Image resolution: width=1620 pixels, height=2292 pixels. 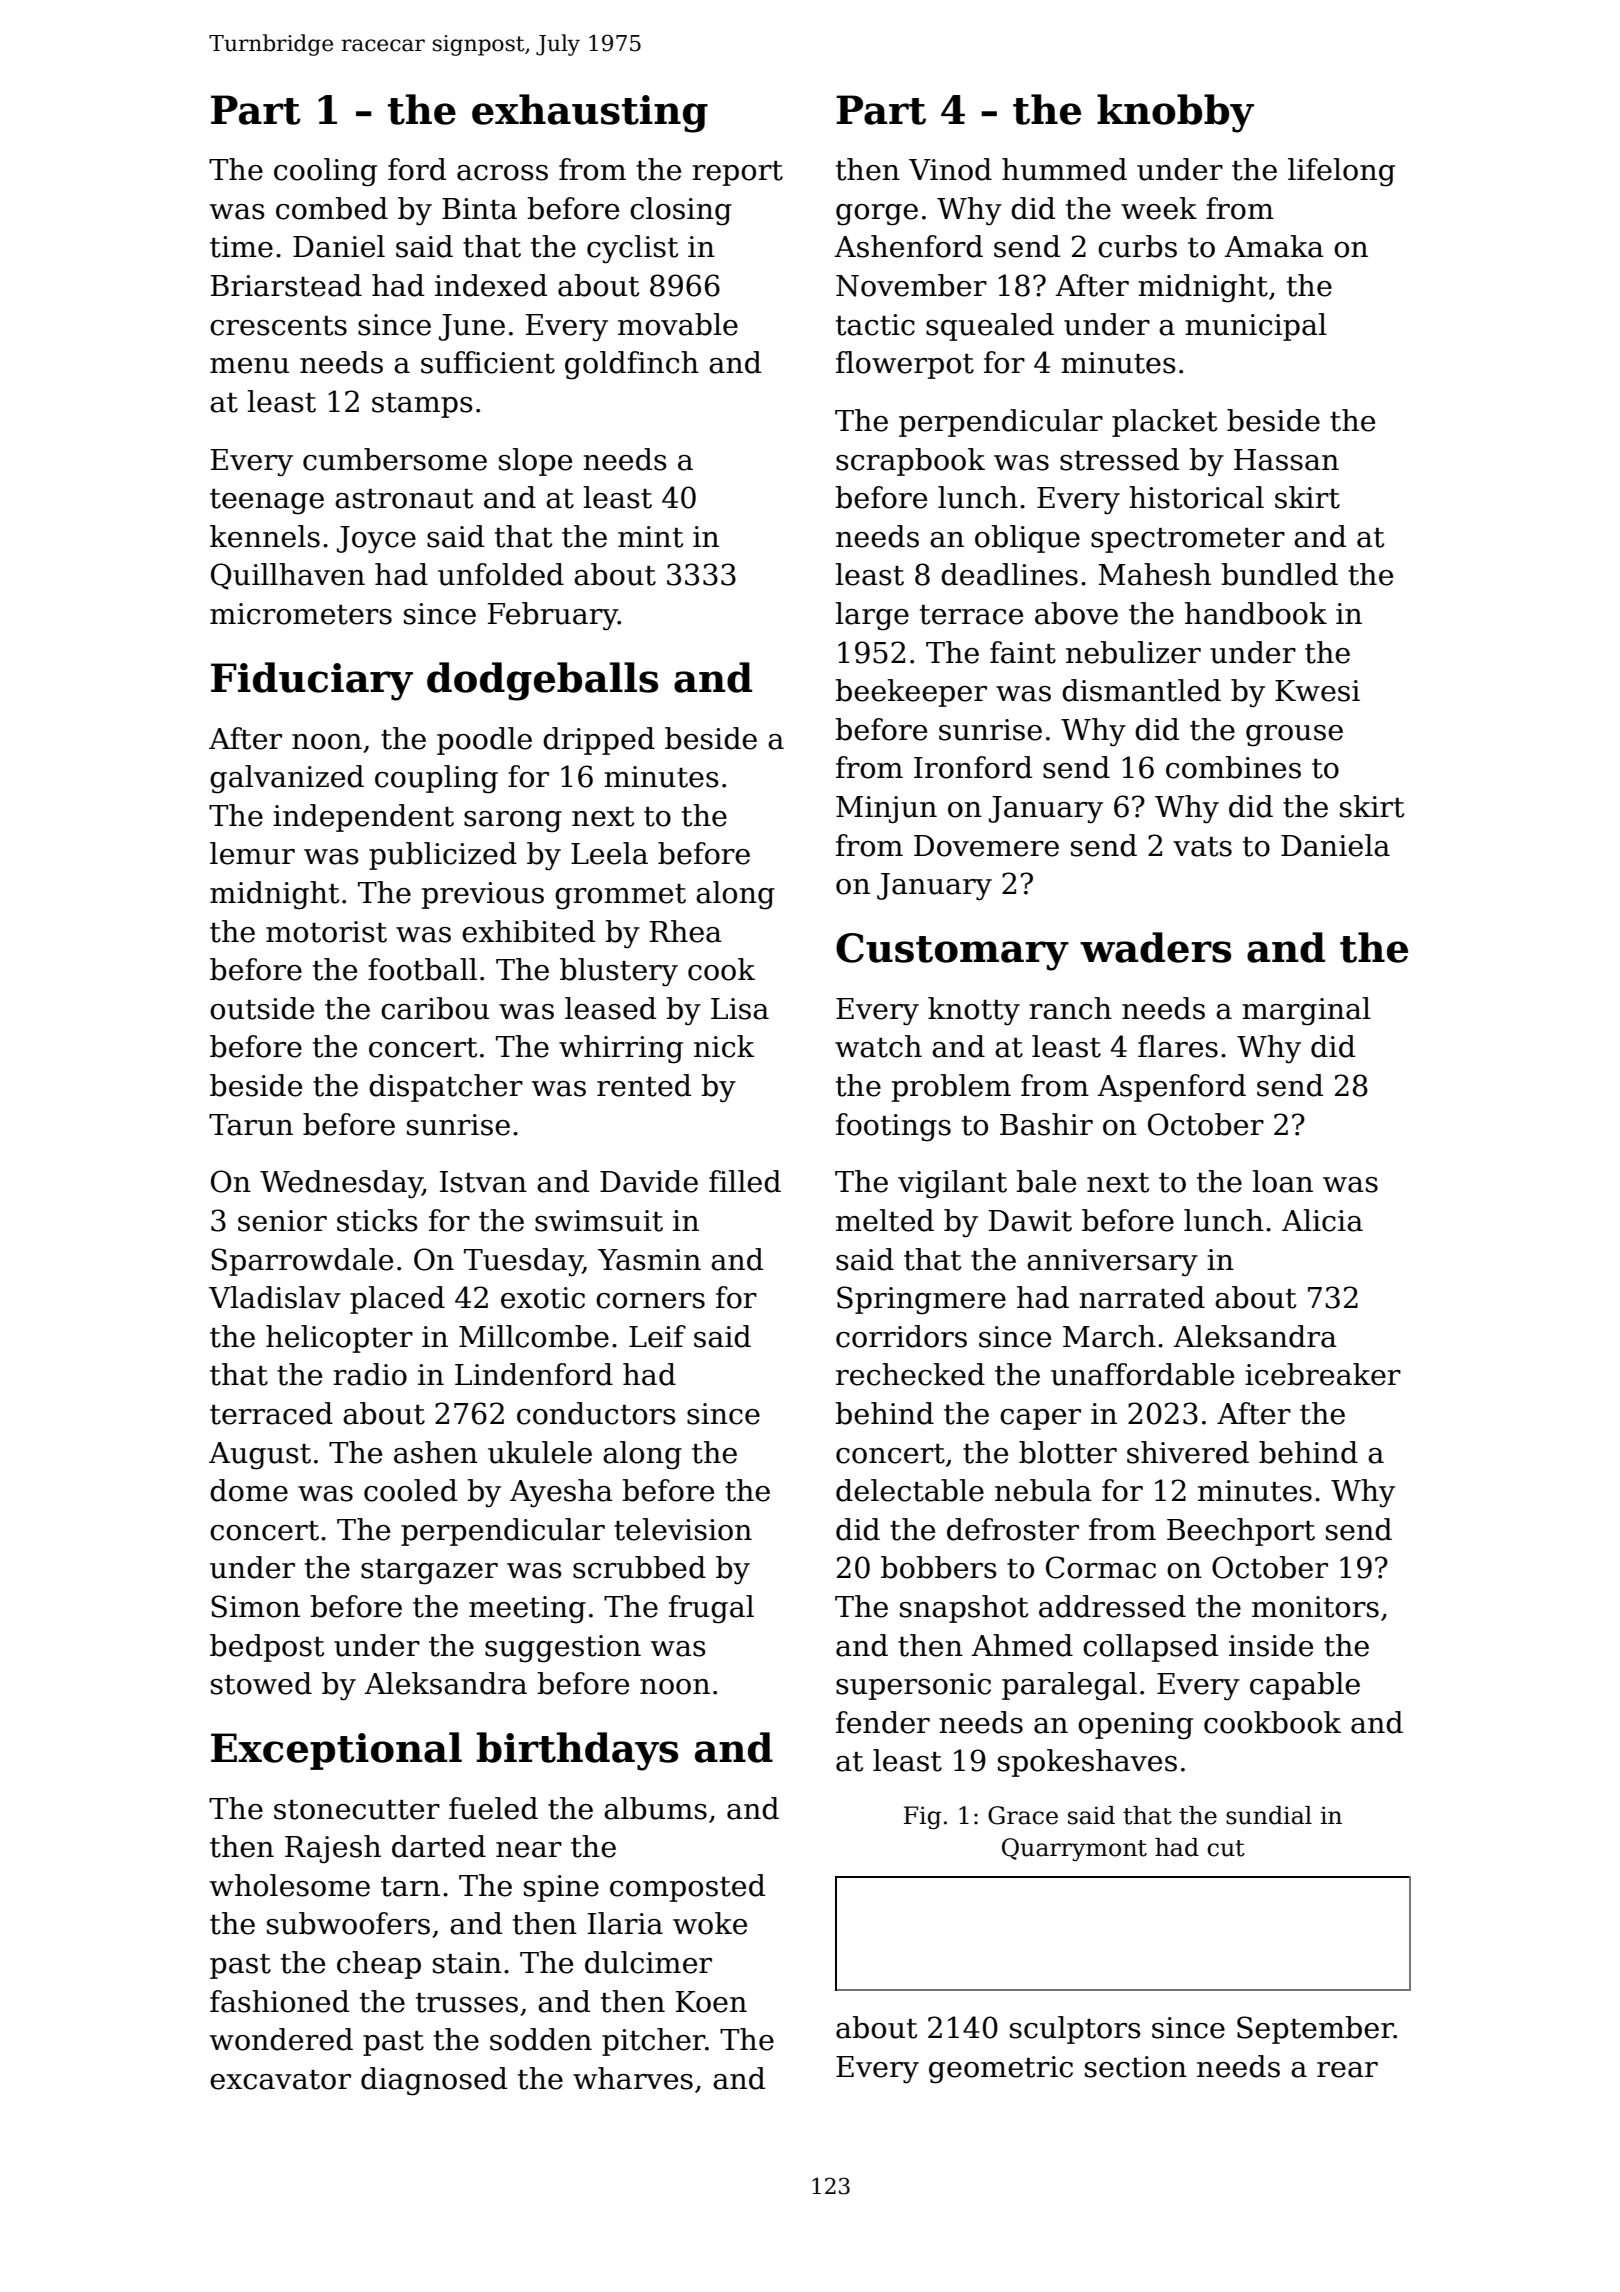 I want to click on Amaka, so click(x=1274, y=246).
